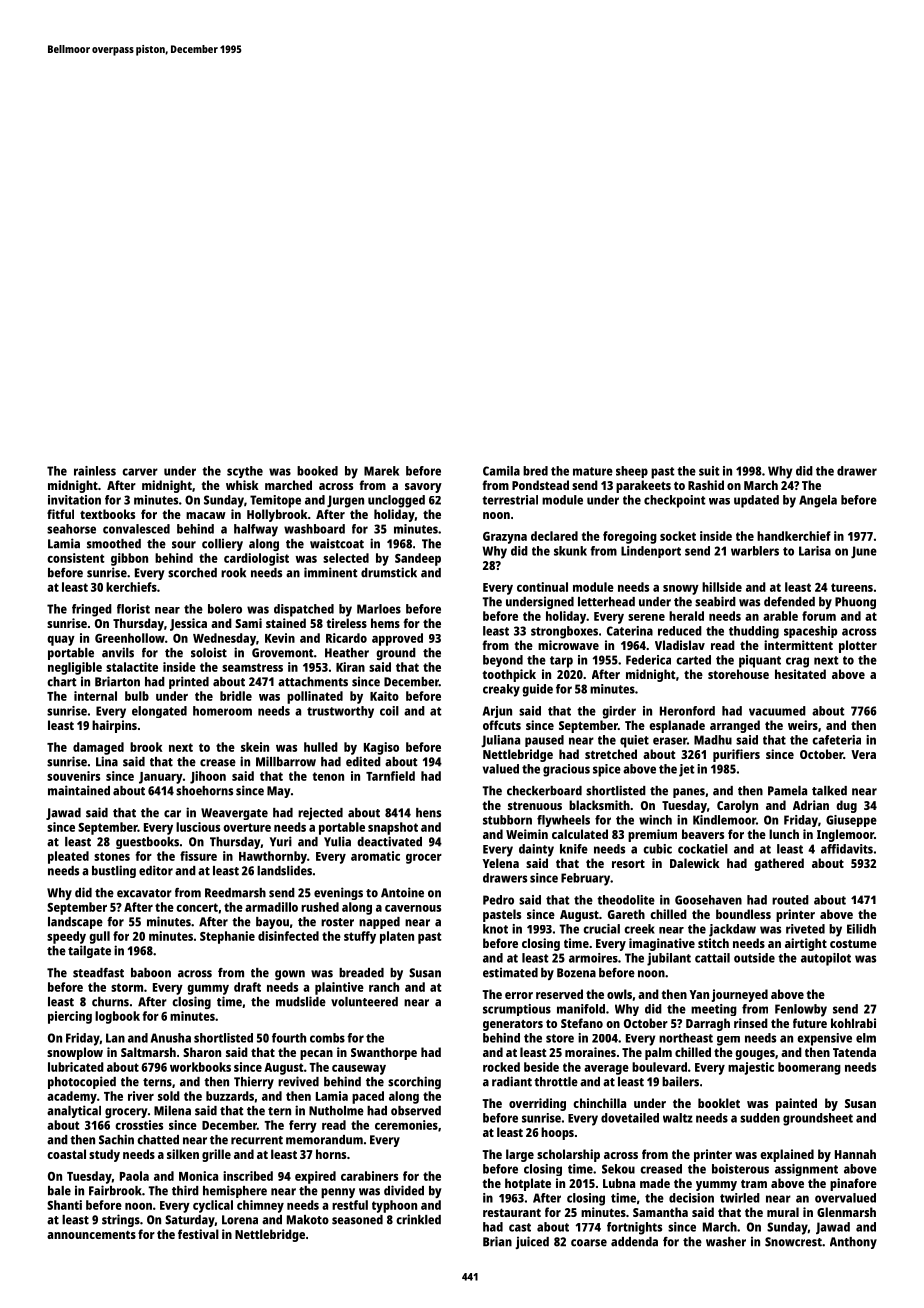 The height and width of the screenshot is (1308, 924). Describe the element at coordinates (198, 1176) in the screenshot. I see `Monica` at that location.
